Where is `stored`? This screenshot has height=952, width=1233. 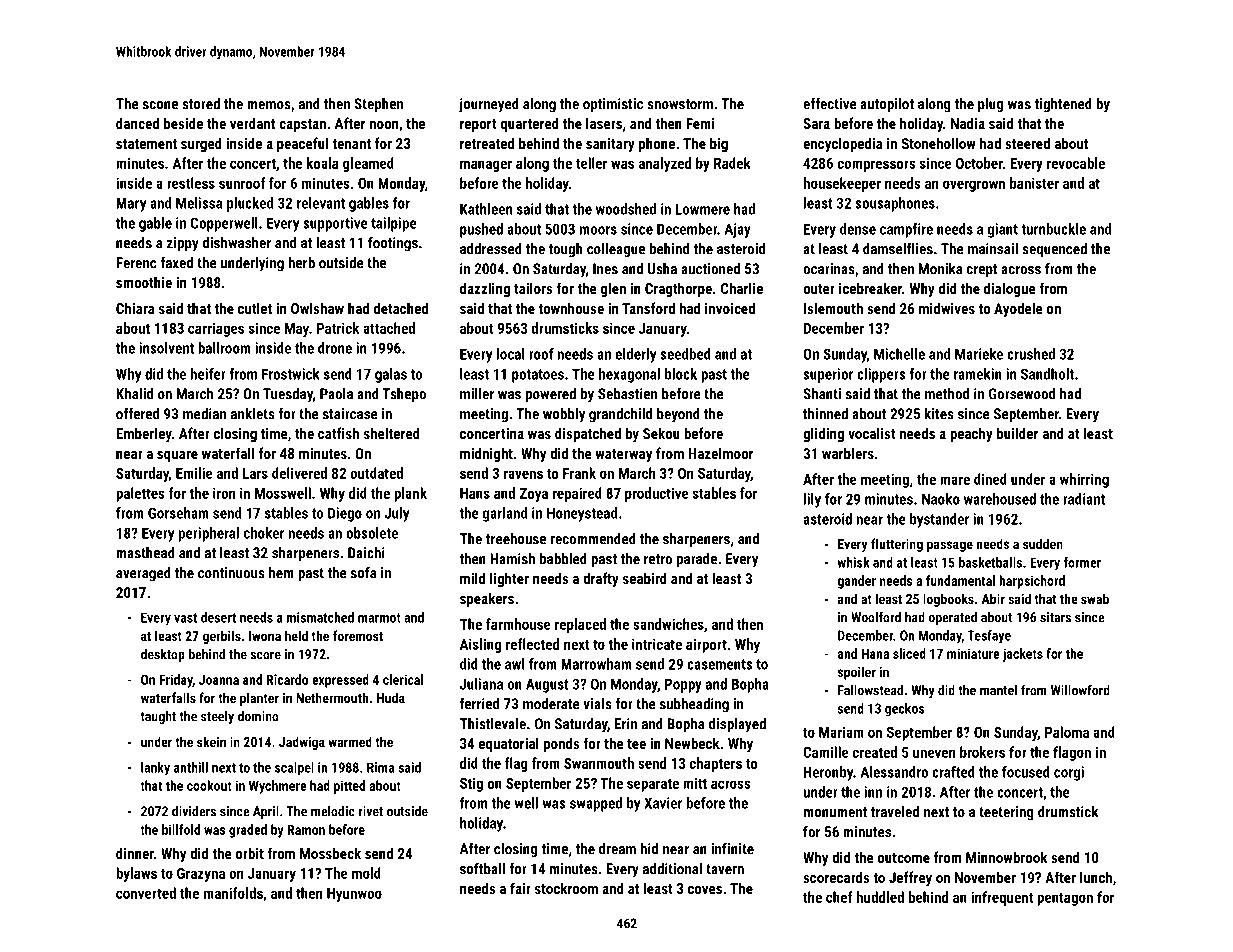
stored is located at coordinates (201, 104).
